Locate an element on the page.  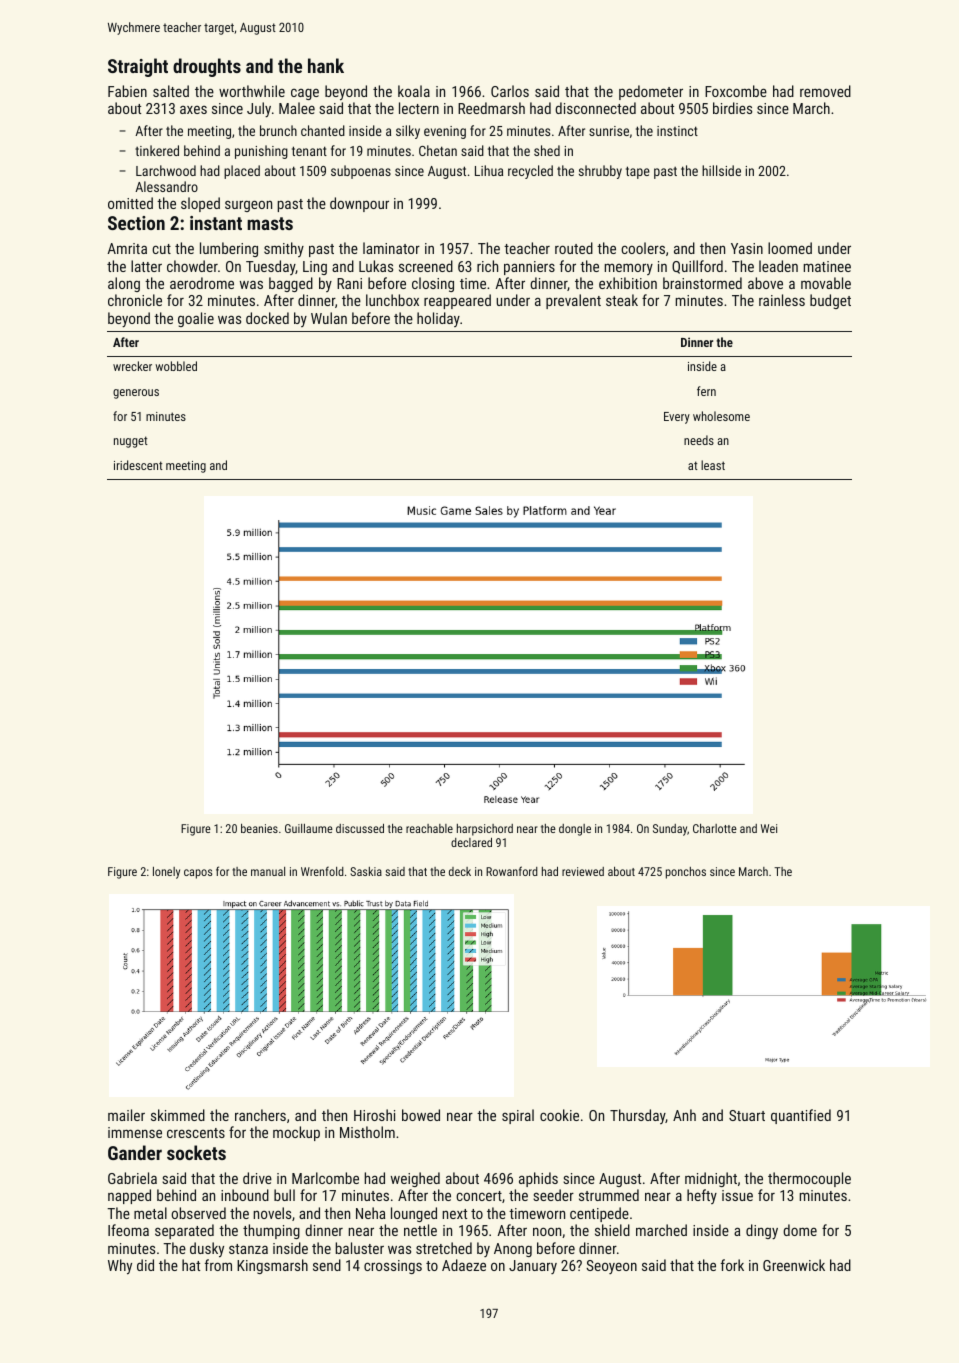
Carlos is located at coordinates (510, 91).
